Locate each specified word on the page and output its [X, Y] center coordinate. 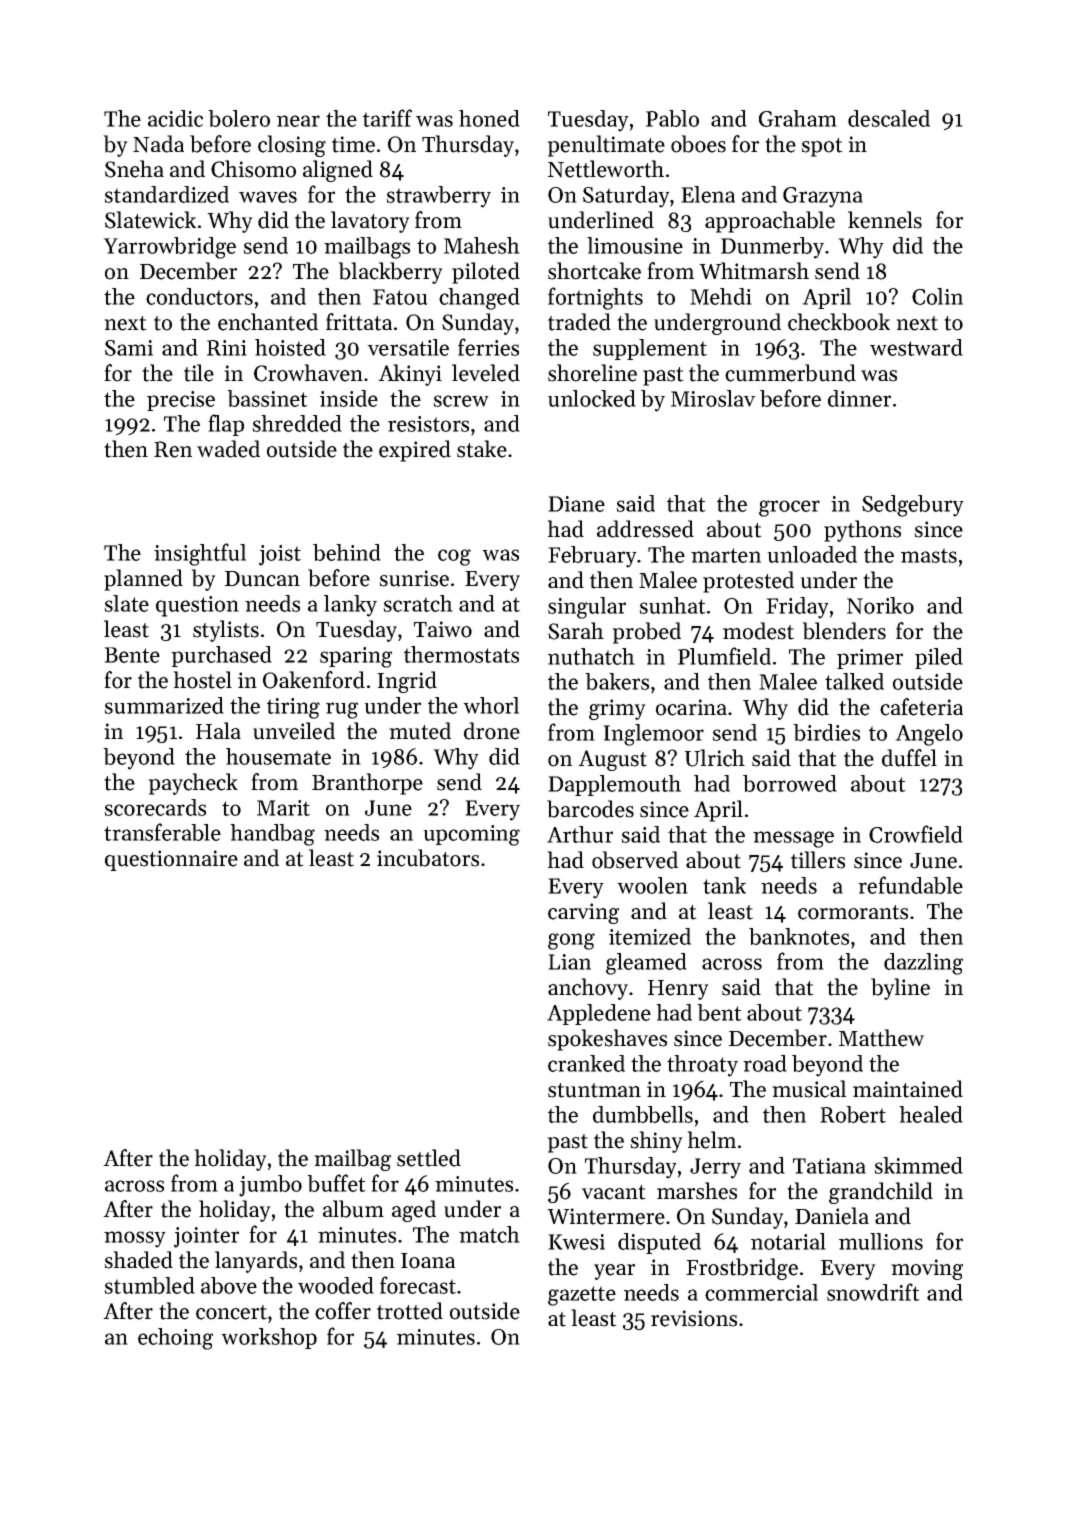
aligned [338, 171]
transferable [162, 832]
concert [231, 1312]
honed [489, 118]
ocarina [691, 707]
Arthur [580, 834]
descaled [889, 118]
